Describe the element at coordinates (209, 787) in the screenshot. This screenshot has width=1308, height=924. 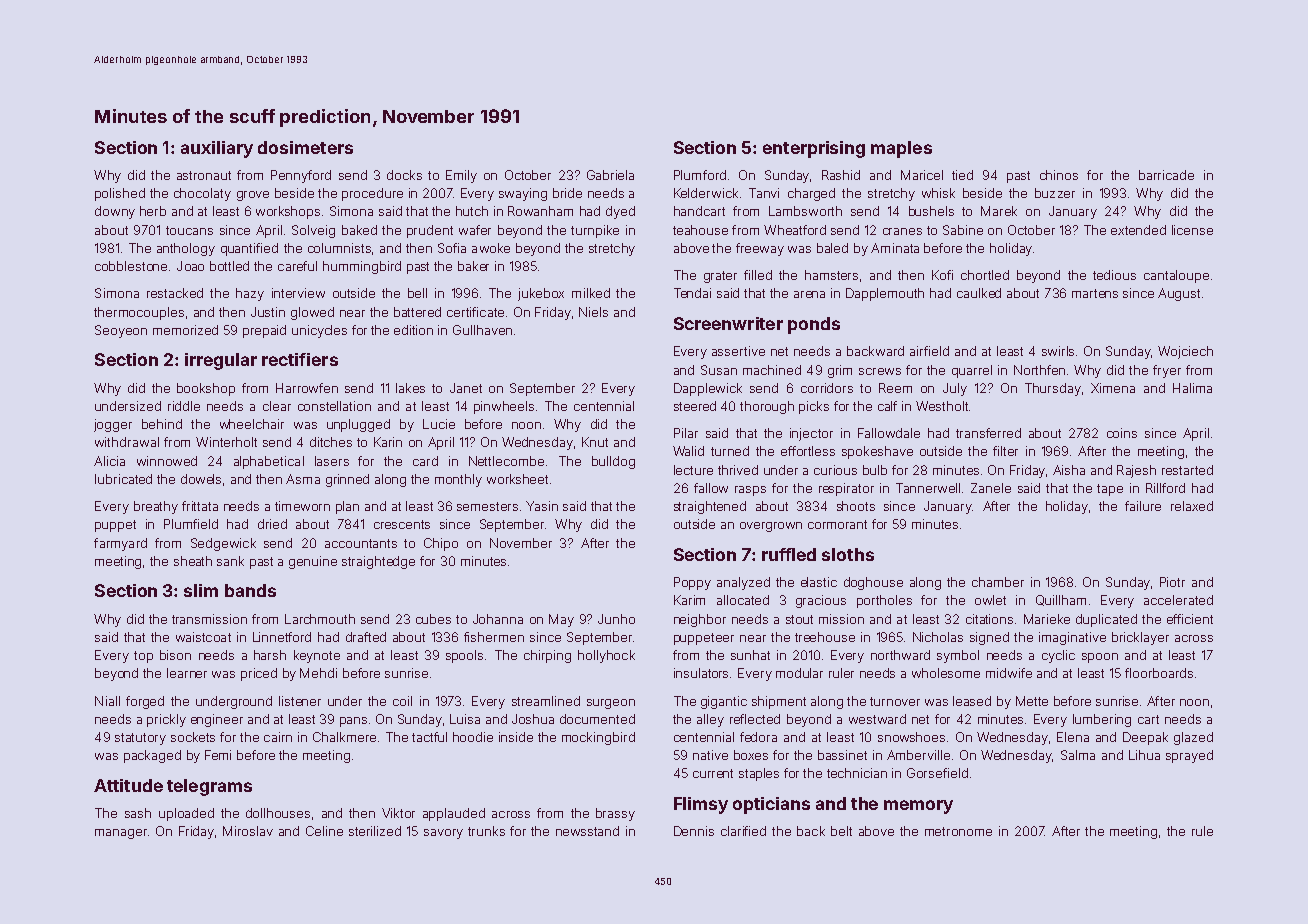
I see `telegrams` at that location.
